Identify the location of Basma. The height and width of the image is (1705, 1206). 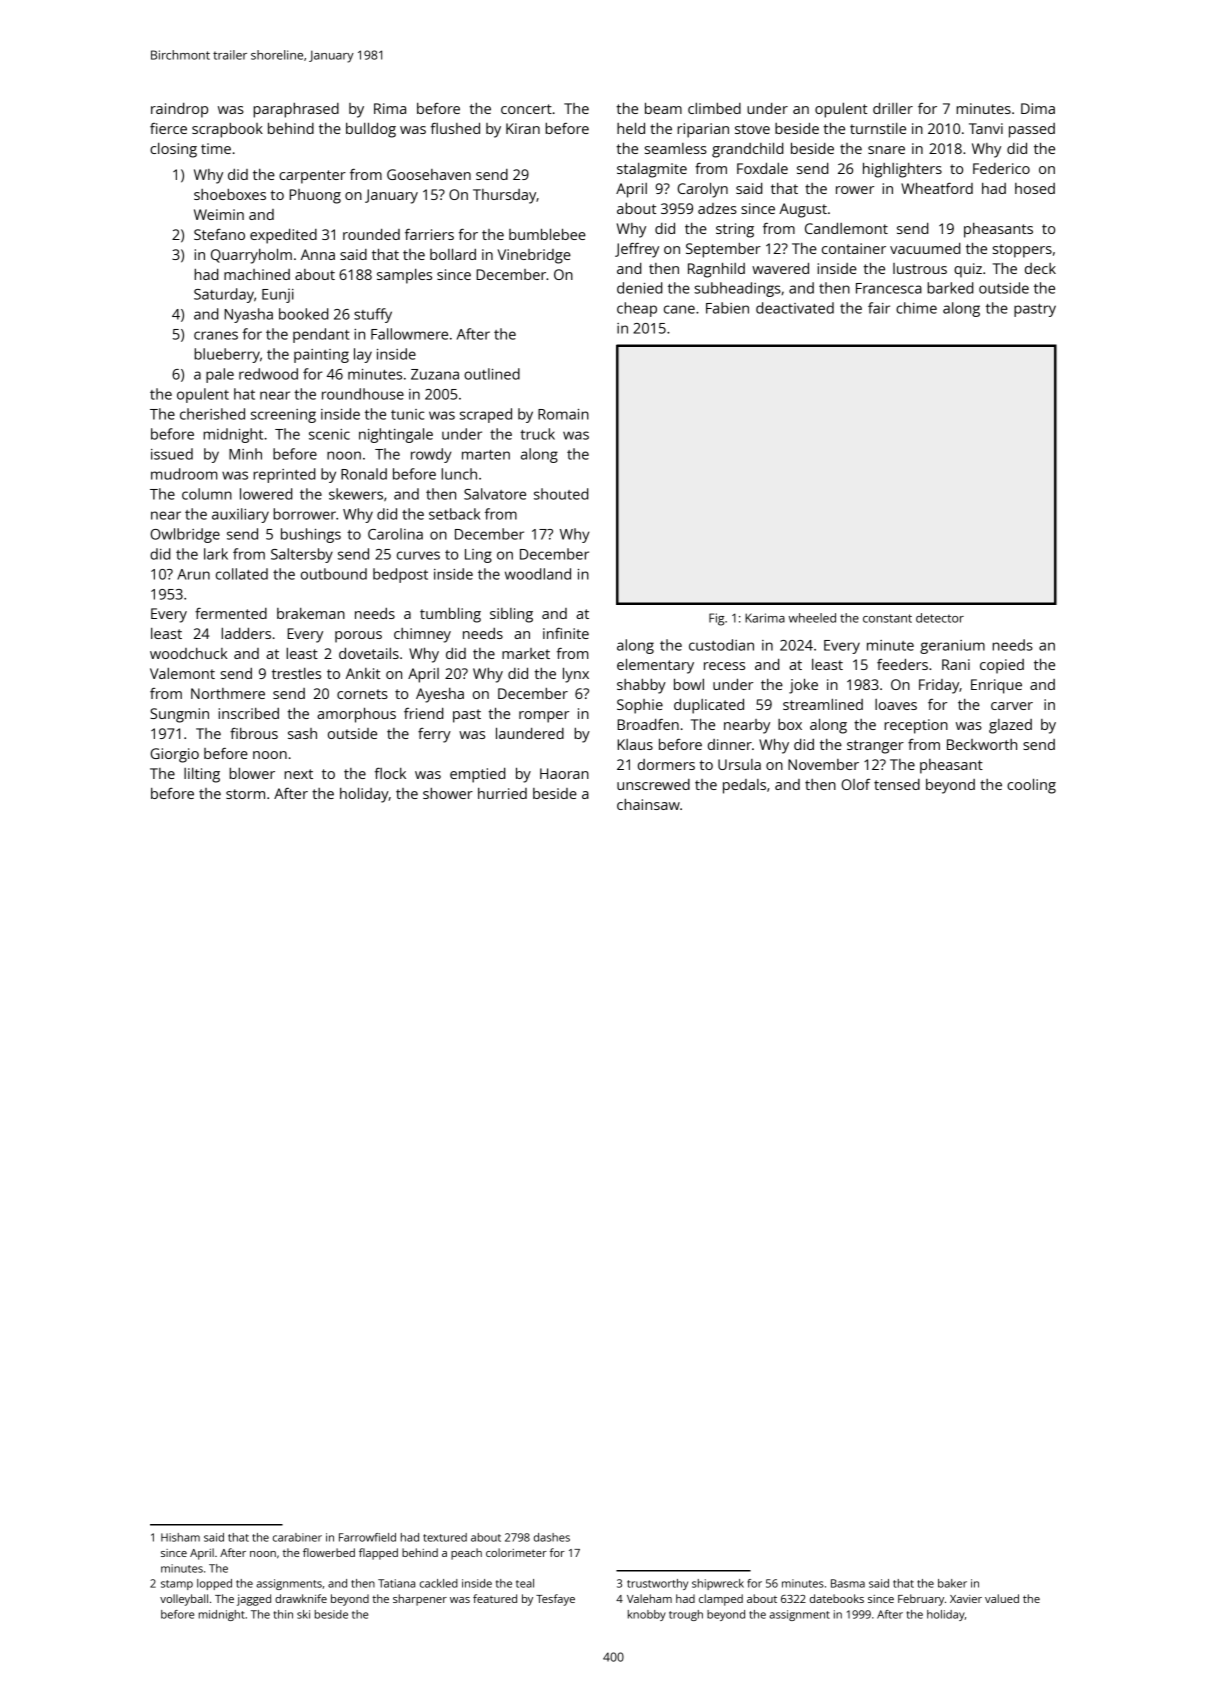
(848, 1583).
